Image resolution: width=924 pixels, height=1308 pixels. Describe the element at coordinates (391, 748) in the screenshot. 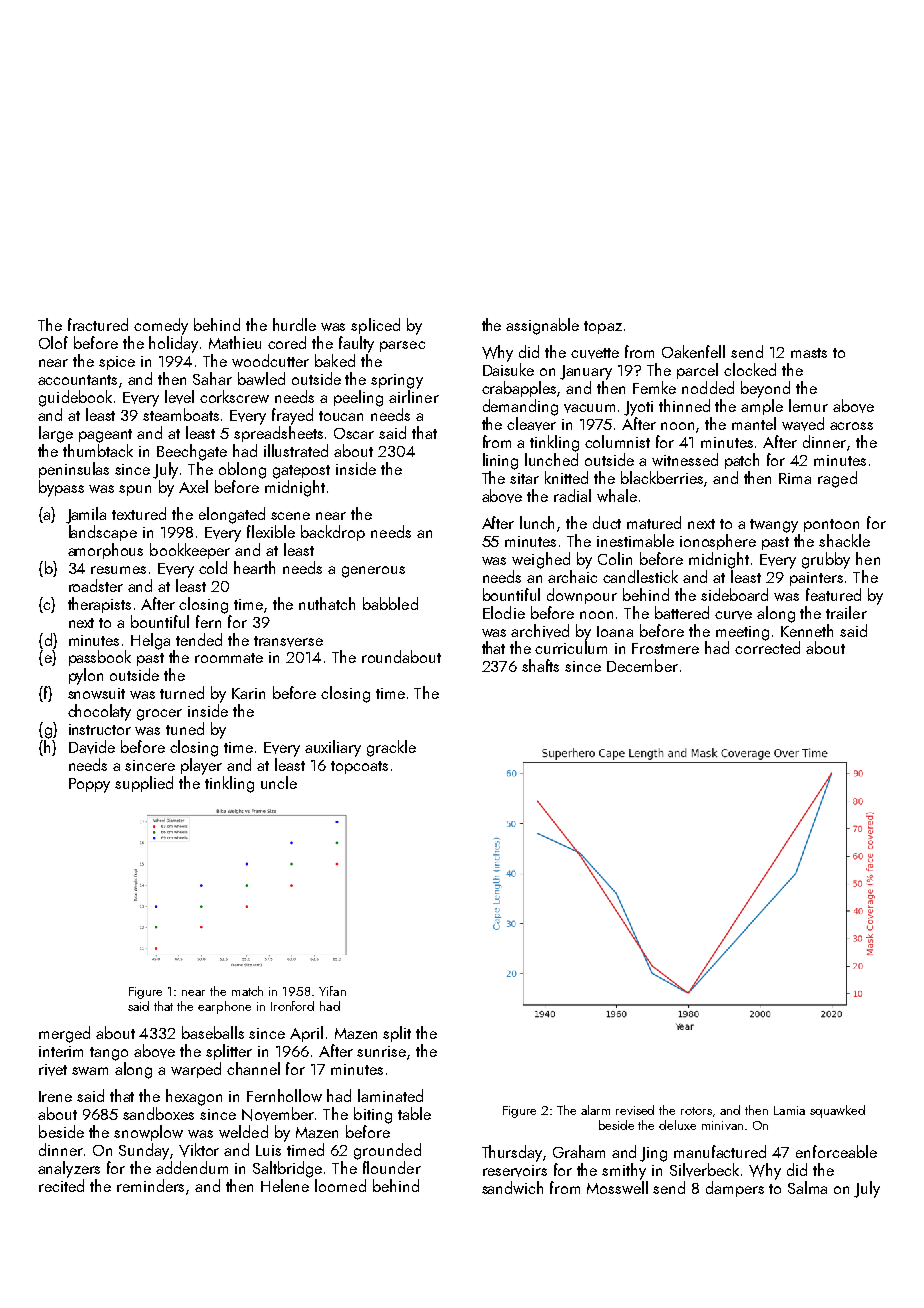

I see `grackle` at that location.
